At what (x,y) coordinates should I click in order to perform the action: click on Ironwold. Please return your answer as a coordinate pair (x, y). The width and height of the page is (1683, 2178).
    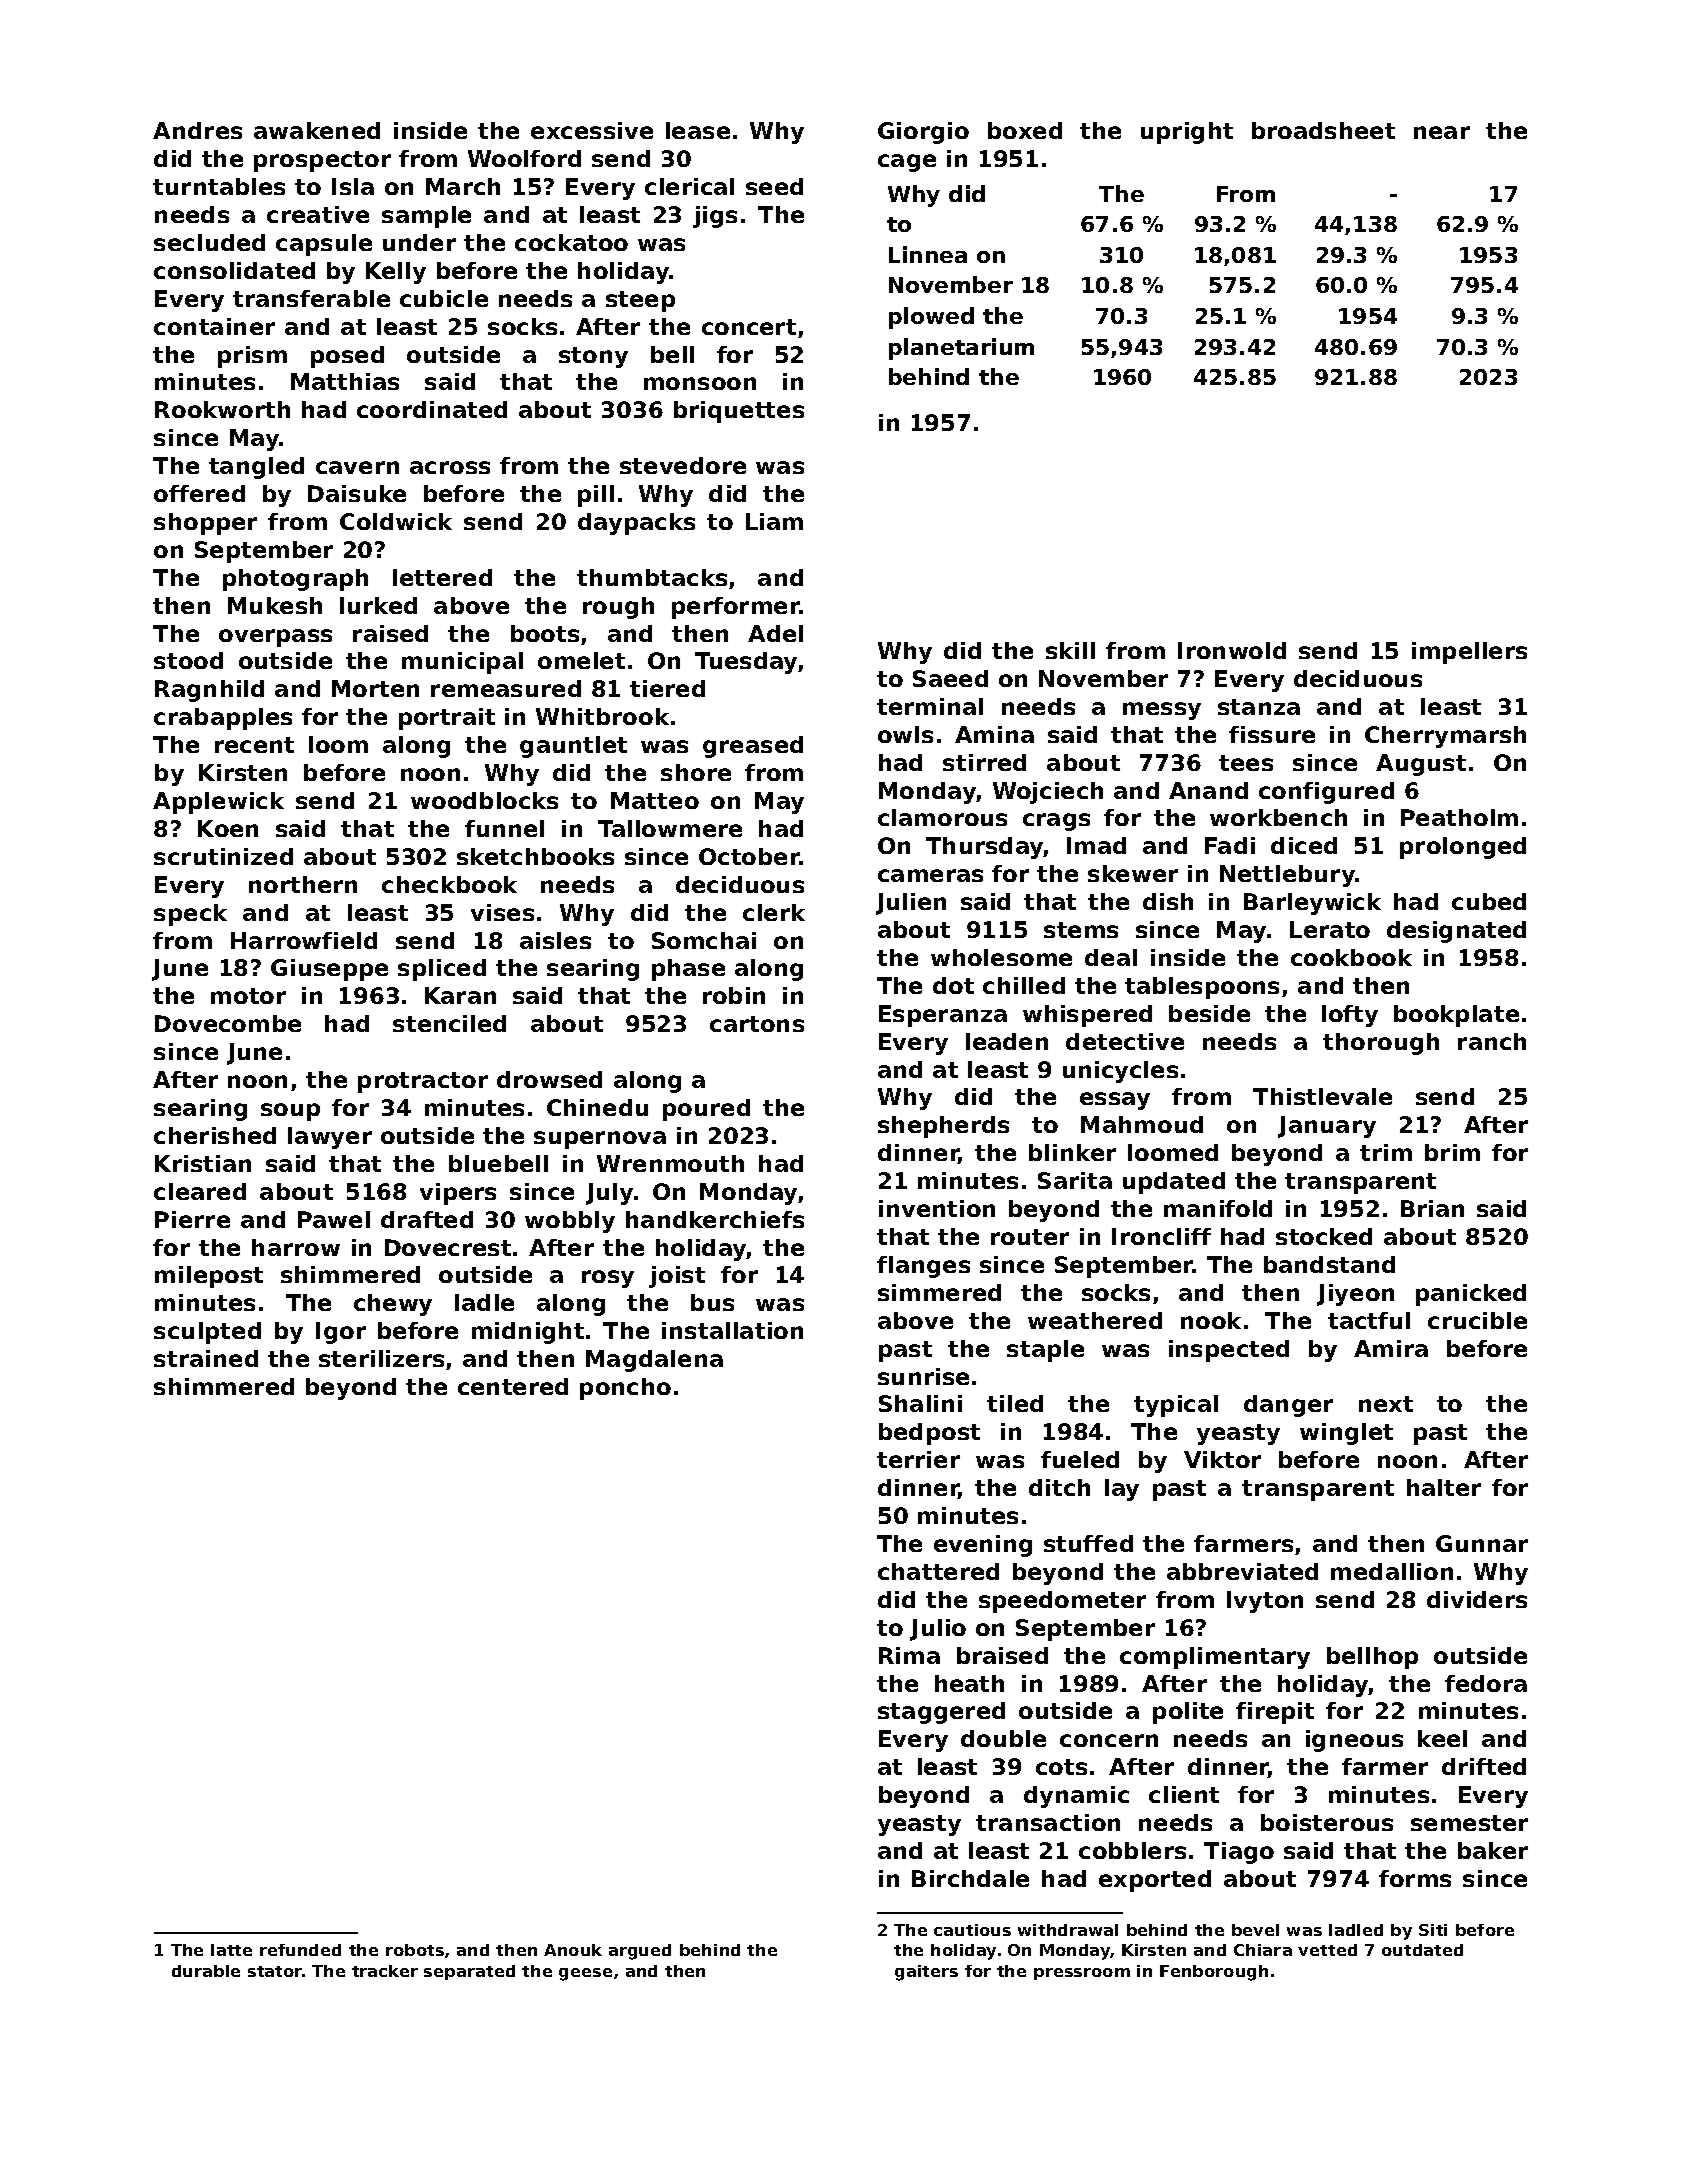
    Looking at the image, I should click on (1232, 650).
